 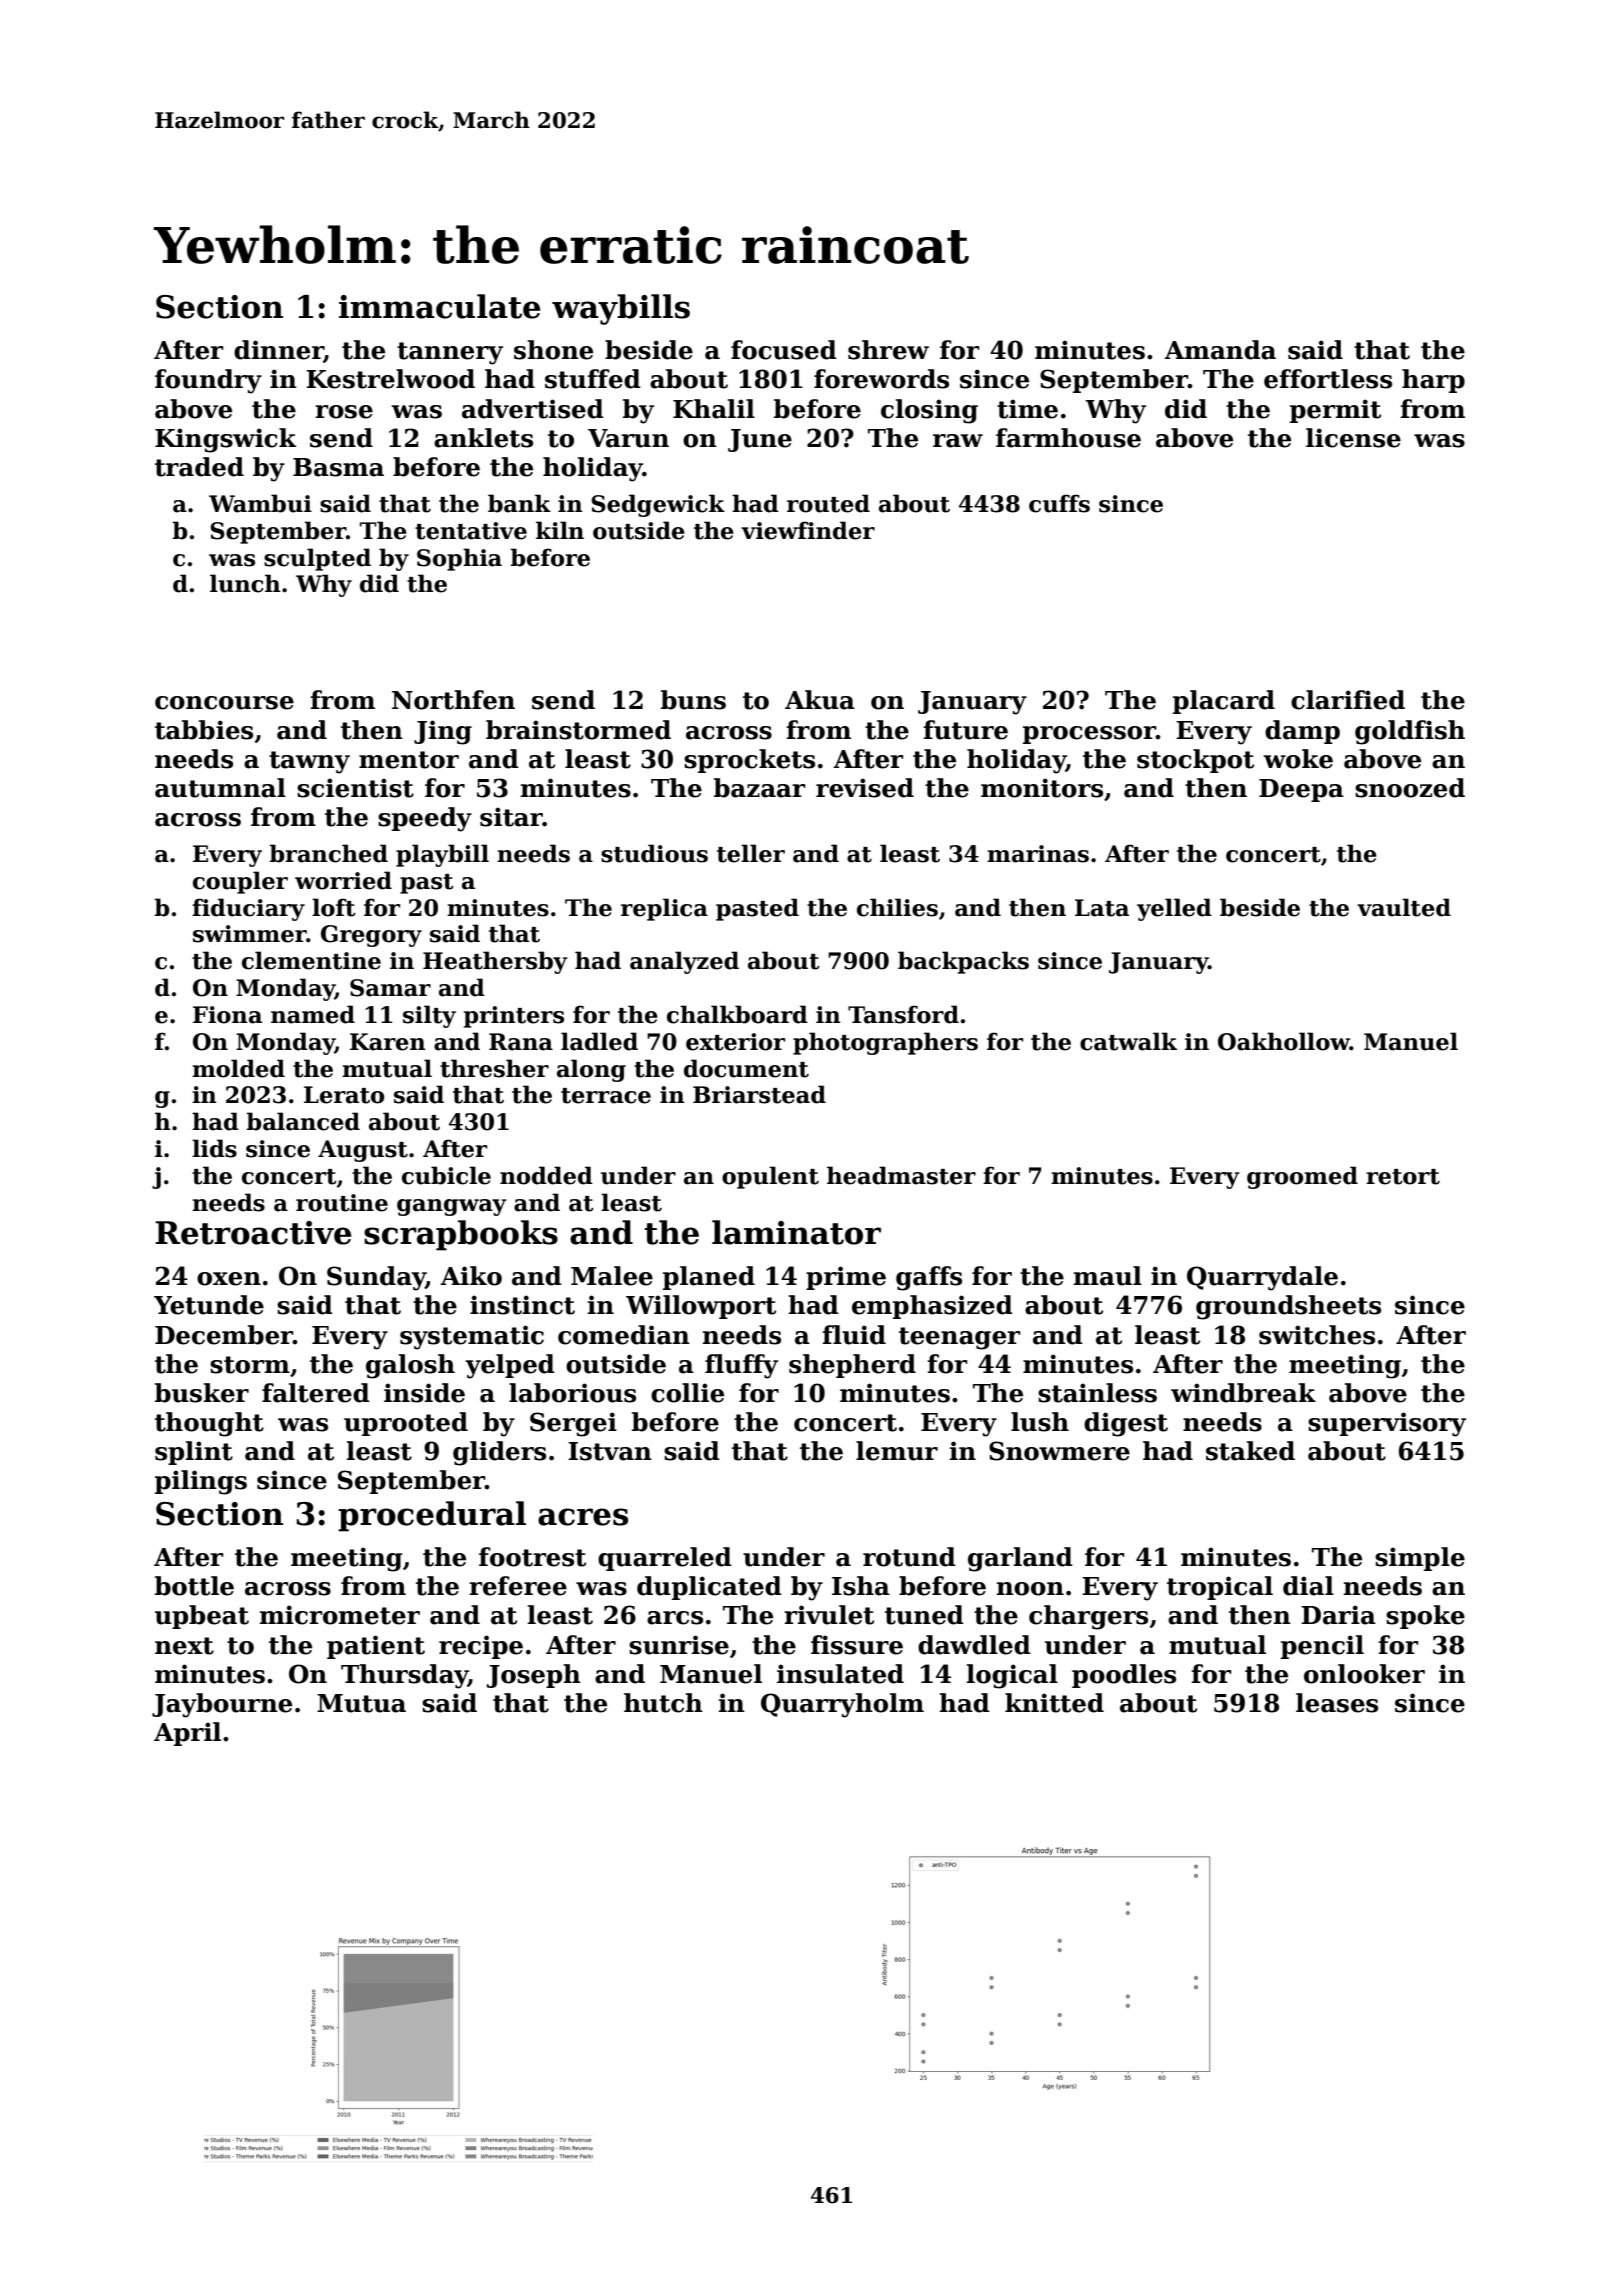 I want to click on immaculate, so click(x=439, y=306).
